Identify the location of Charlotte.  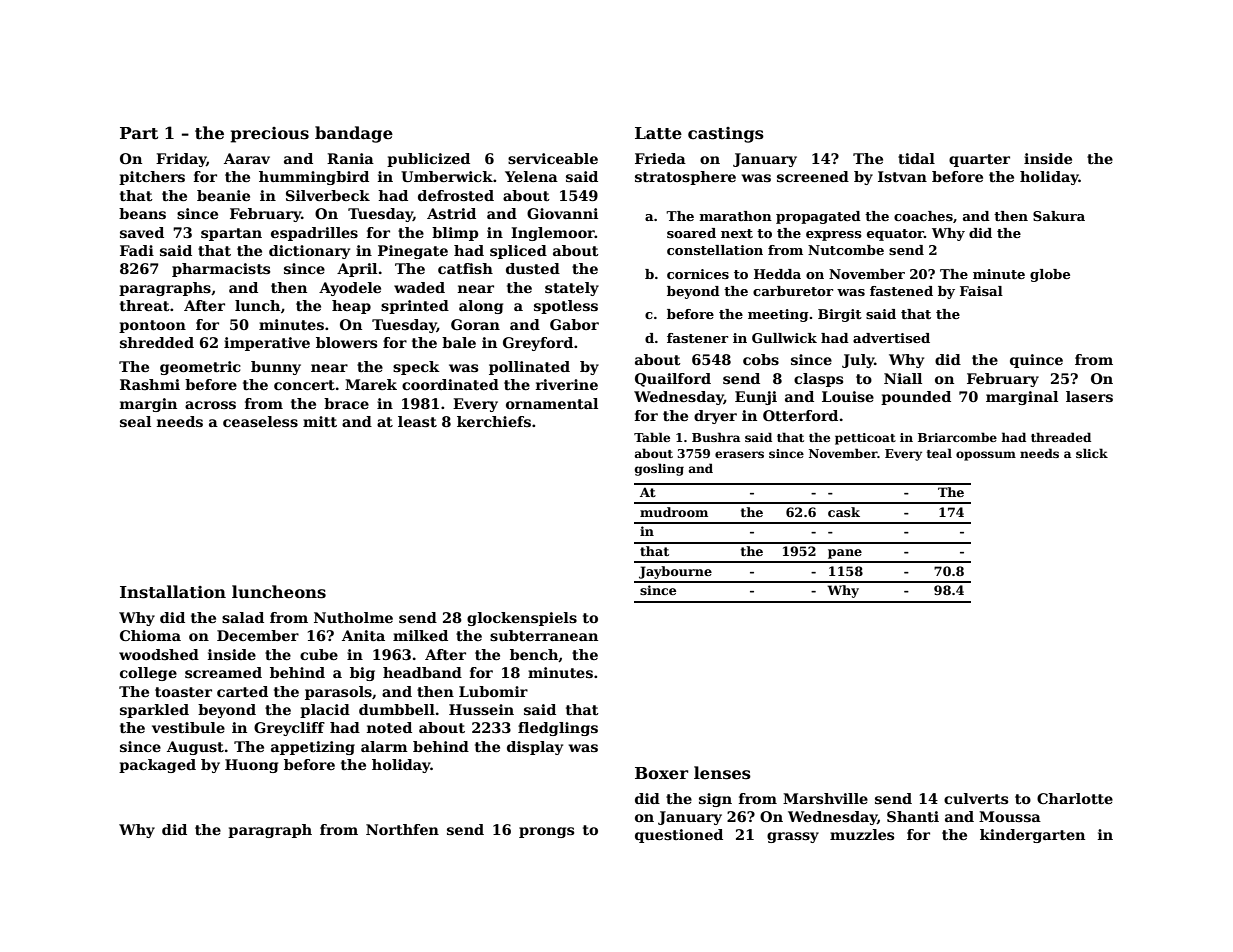
(1075, 798).
